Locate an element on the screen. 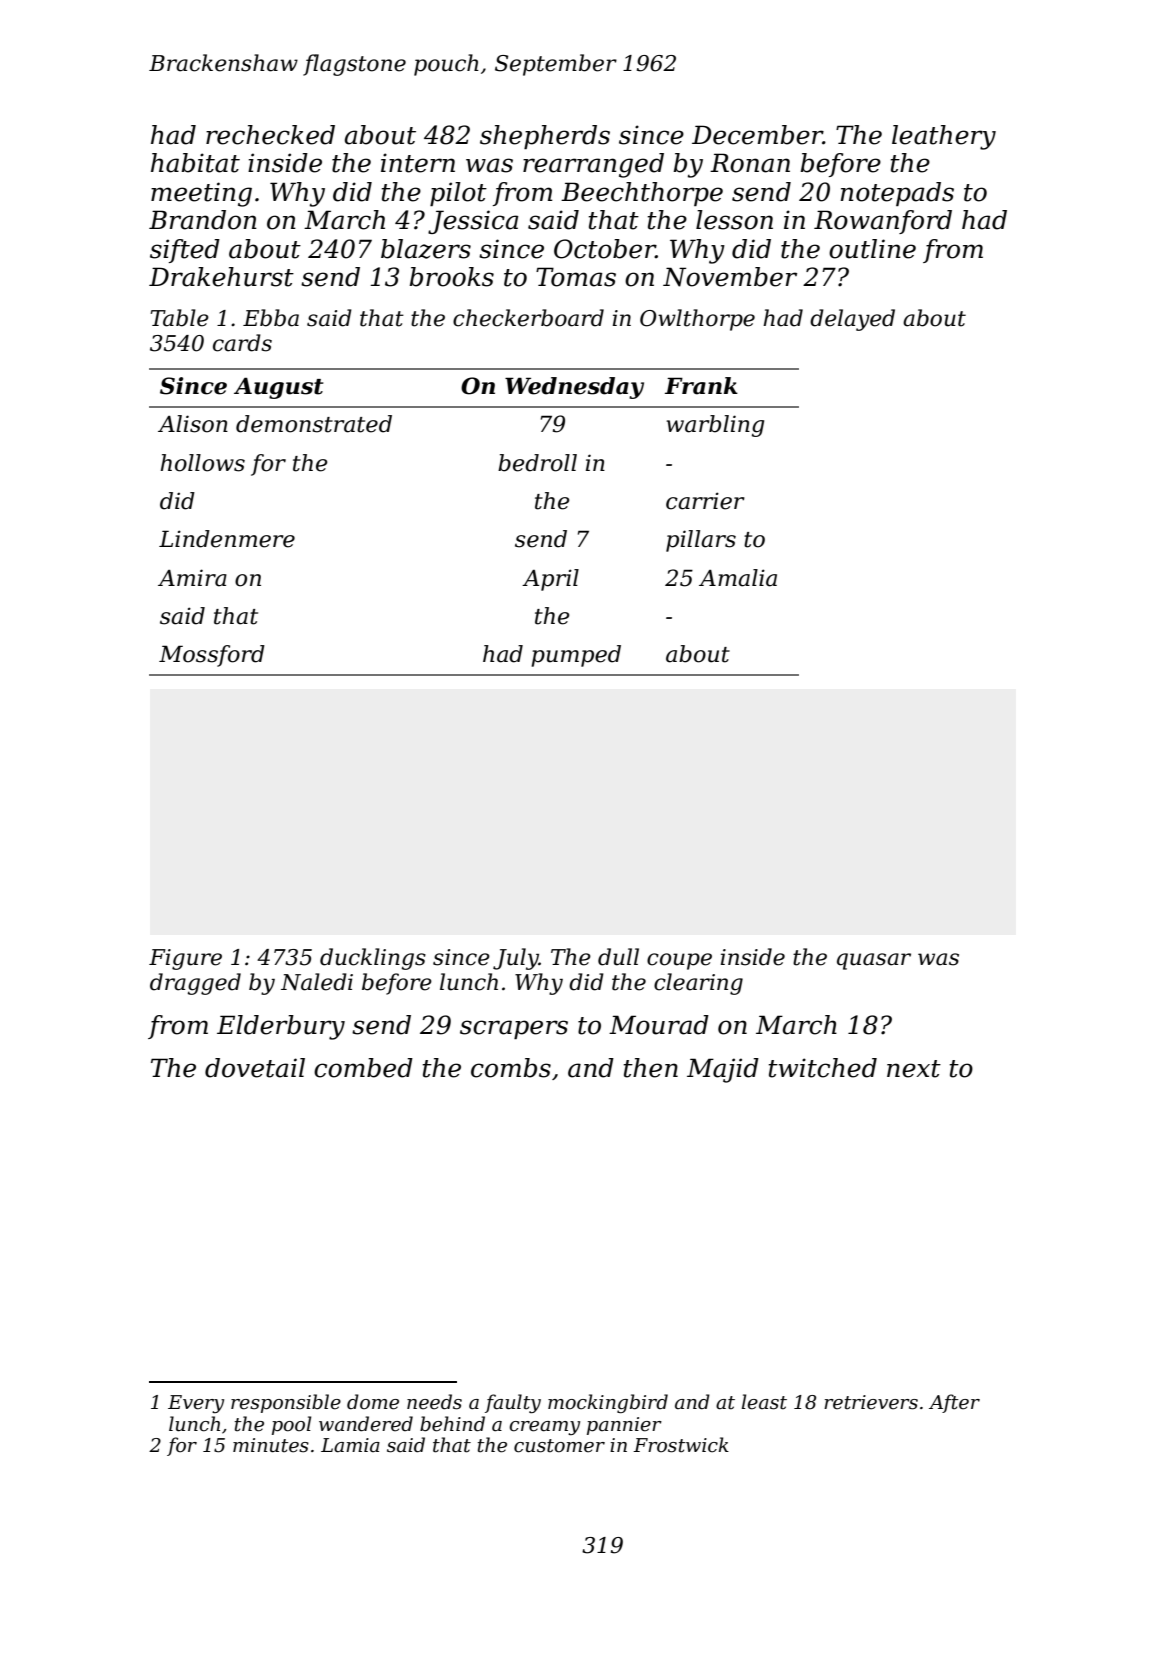  lesson is located at coordinates (734, 220).
